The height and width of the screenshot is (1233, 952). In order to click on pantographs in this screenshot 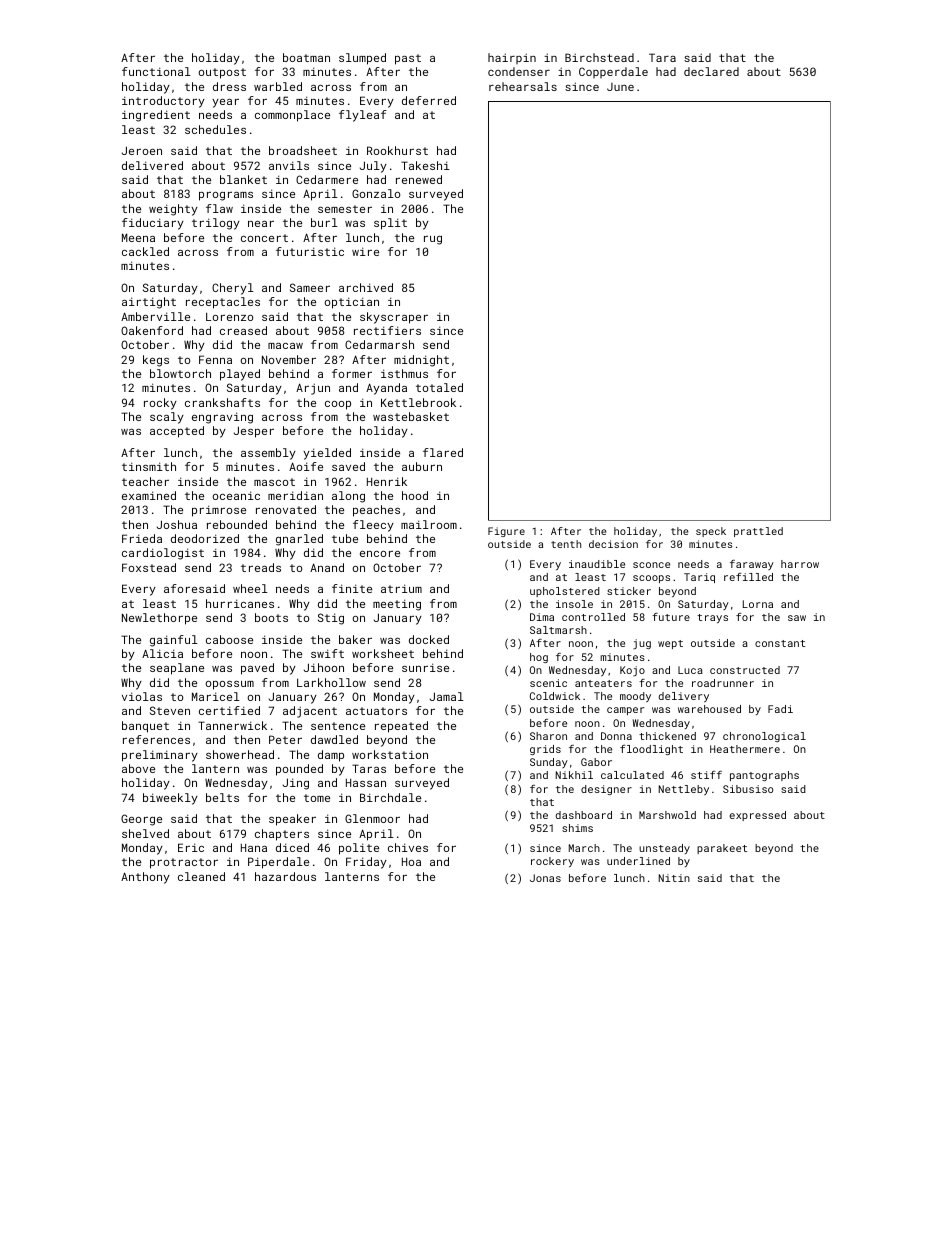, I will do `click(764, 776)`.
